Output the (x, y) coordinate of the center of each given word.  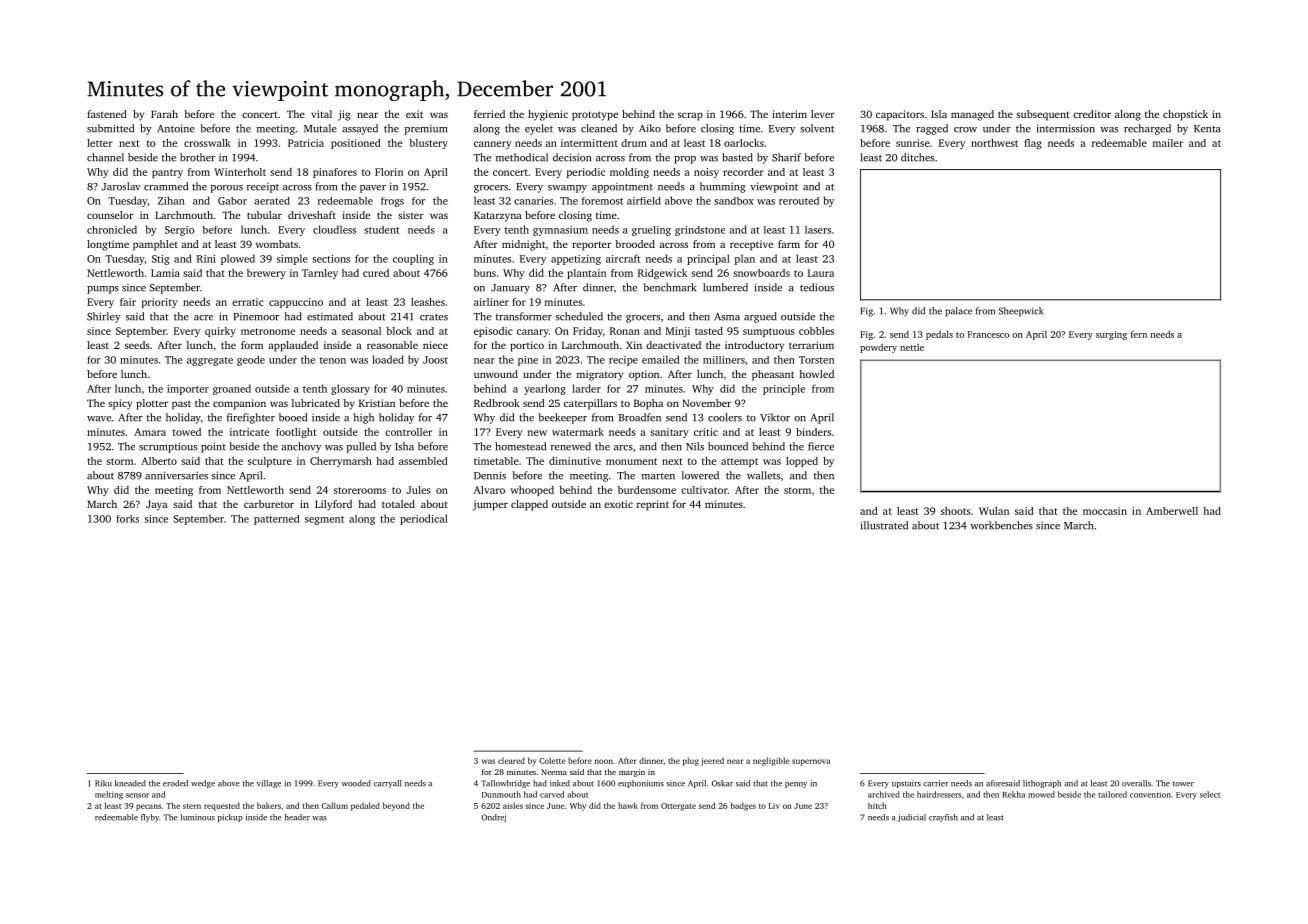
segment (324, 520)
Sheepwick (1021, 312)
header (297, 817)
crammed (166, 186)
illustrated (884, 525)
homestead (520, 446)
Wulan (994, 511)
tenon (333, 360)
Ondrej (493, 818)
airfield (644, 201)
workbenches (1001, 525)
